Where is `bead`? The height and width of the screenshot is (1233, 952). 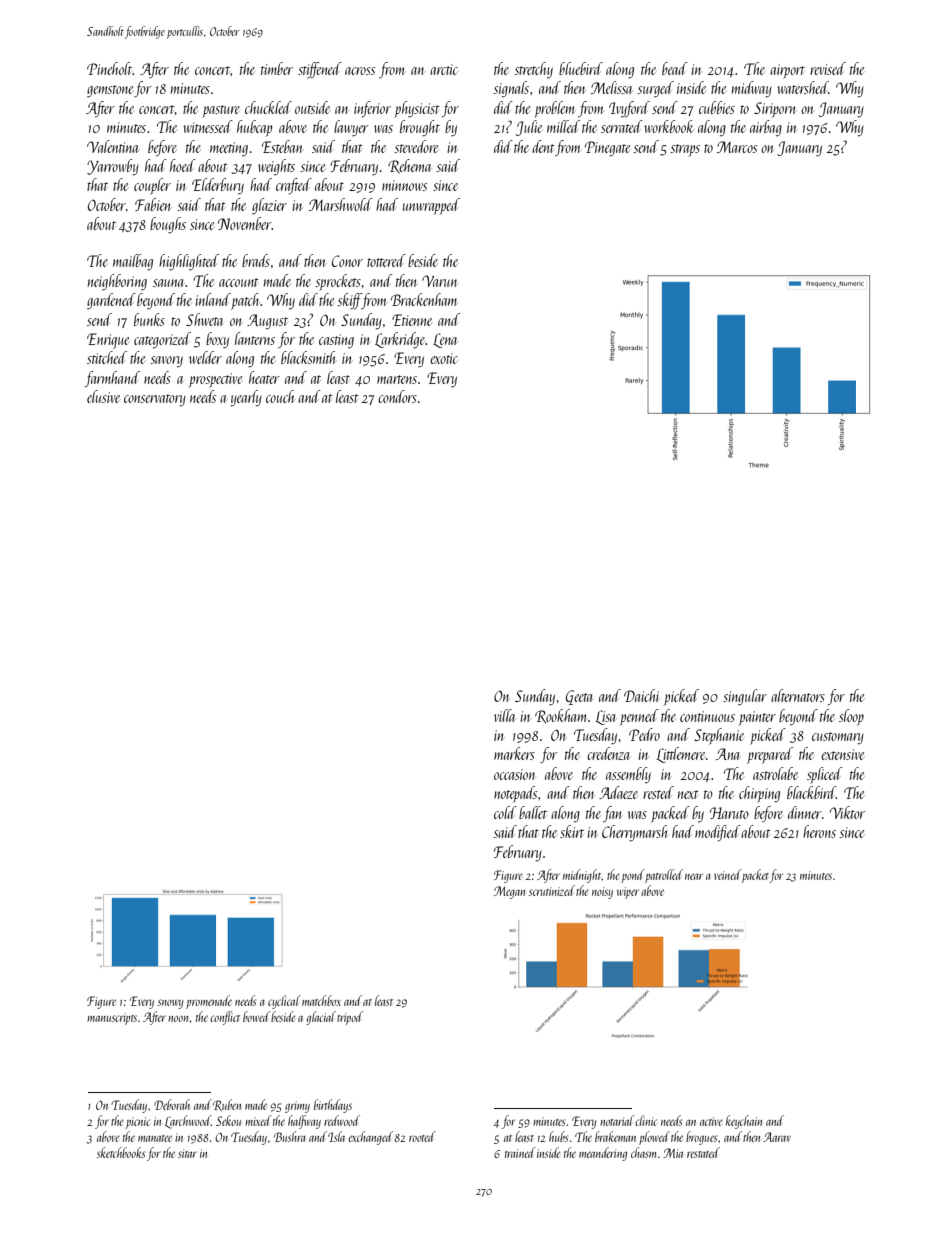 bead is located at coordinates (675, 68).
